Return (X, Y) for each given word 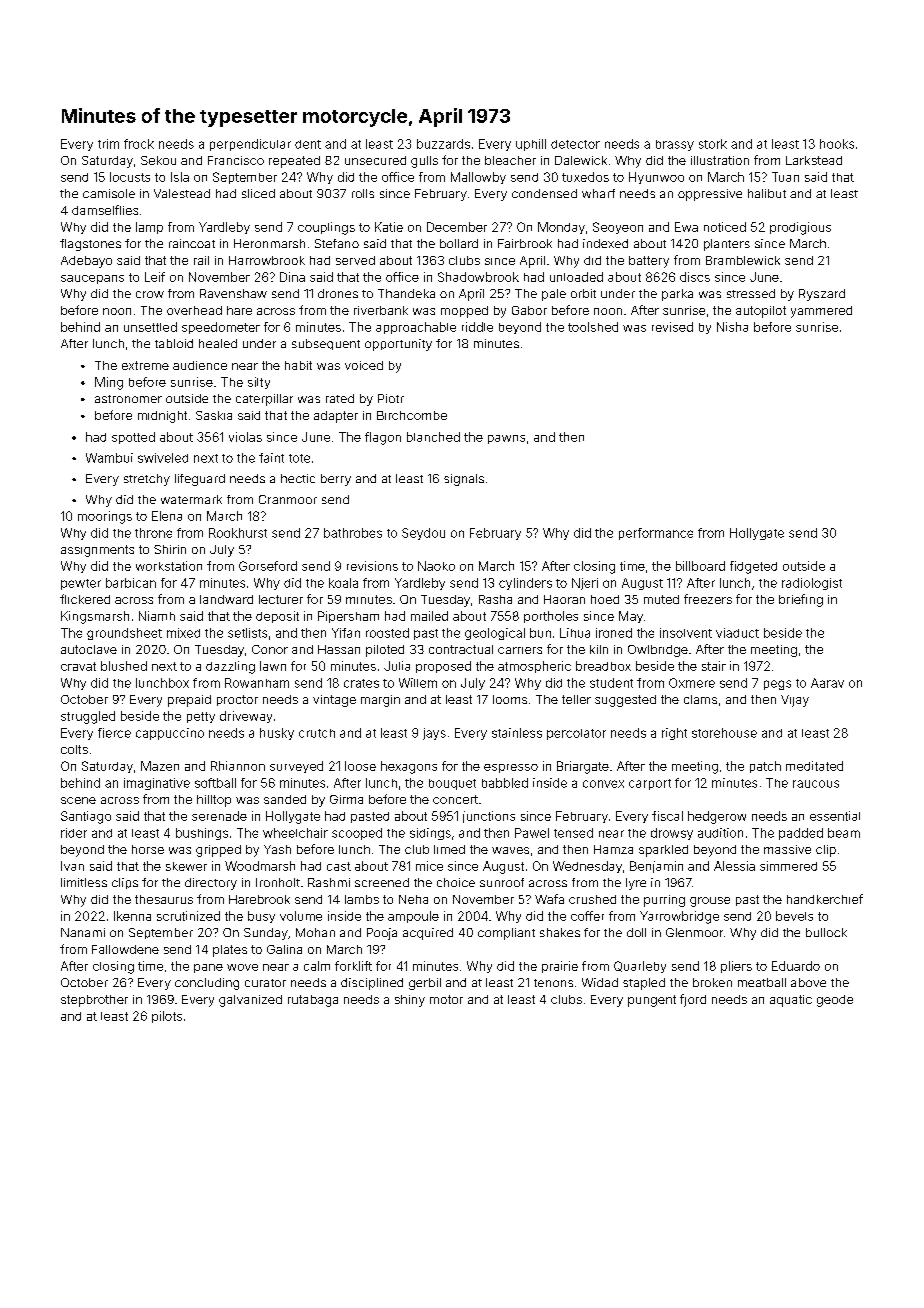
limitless (84, 882)
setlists (247, 633)
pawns (506, 439)
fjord (693, 1000)
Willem (418, 683)
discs (695, 277)
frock (139, 144)
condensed (544, 193)
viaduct (737, 633)
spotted (133, 438)
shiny (410, 1001)
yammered (821, 312)
